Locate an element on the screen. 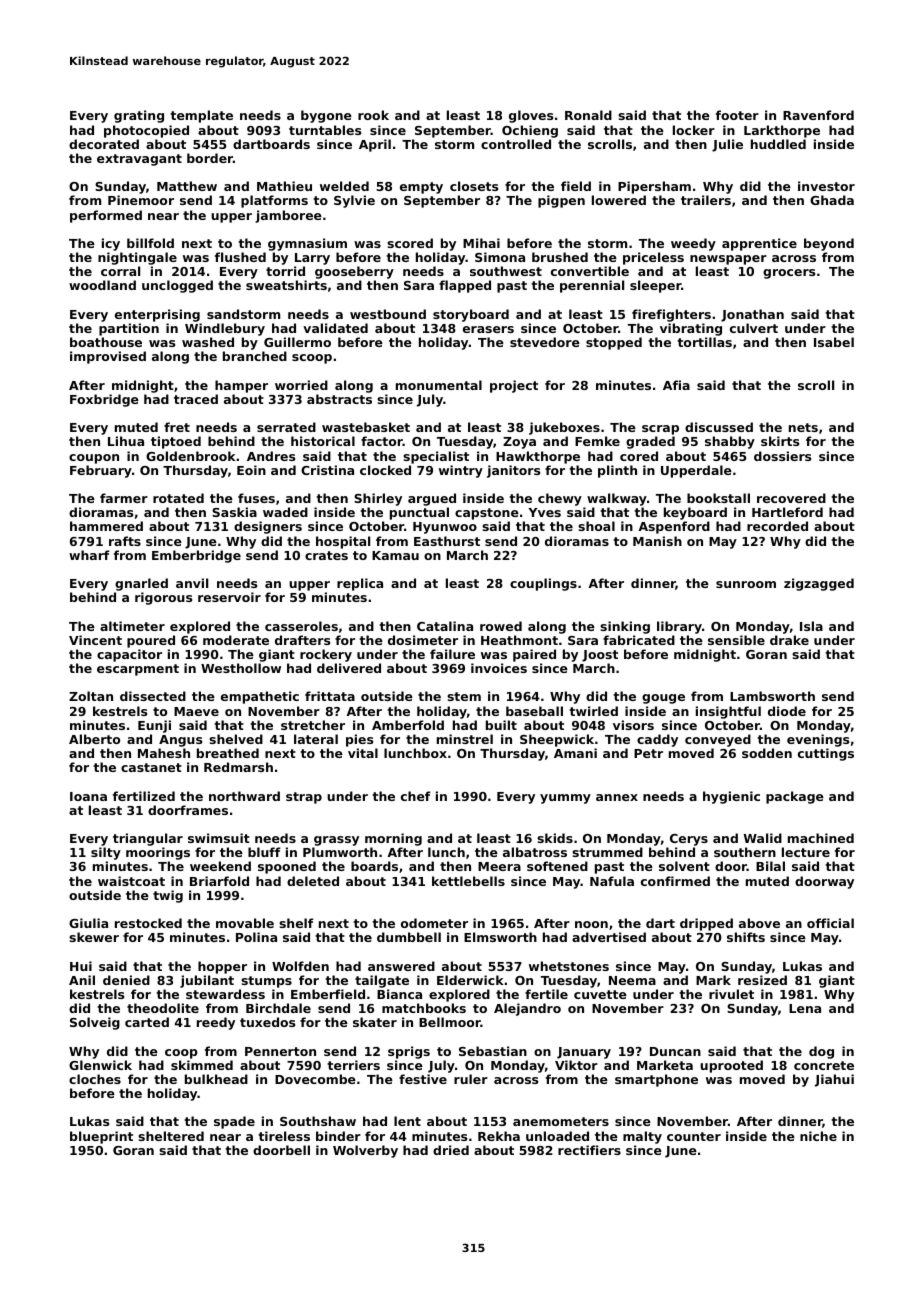 The image size is (924, 1308). Lena is located at coordinates (805, 1008).
